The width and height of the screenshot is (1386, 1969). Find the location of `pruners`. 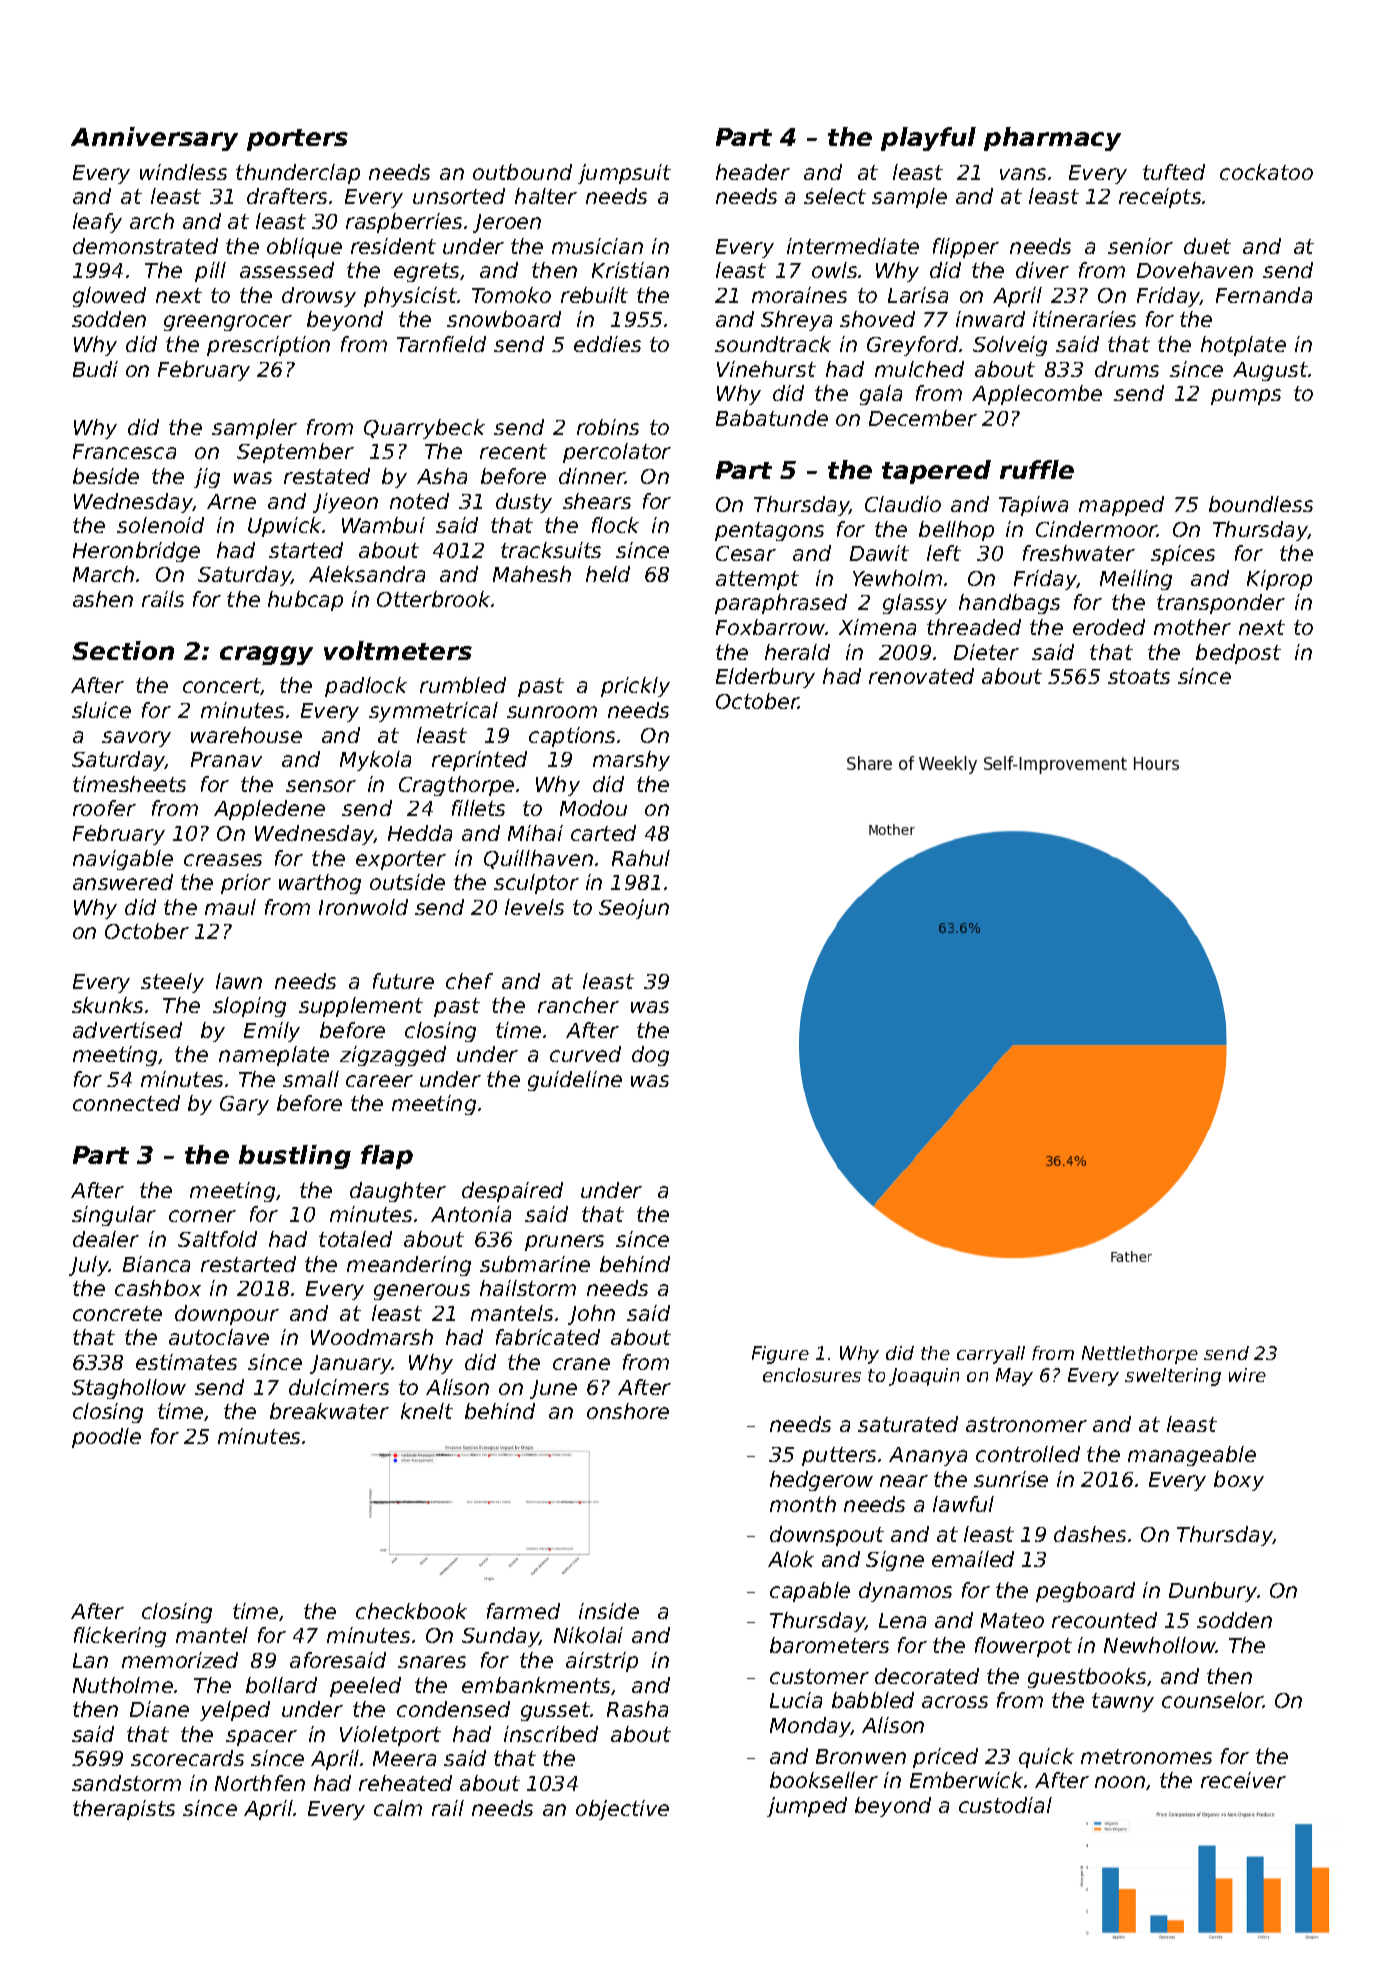

pruners is located at coordinates (564, 1243).
